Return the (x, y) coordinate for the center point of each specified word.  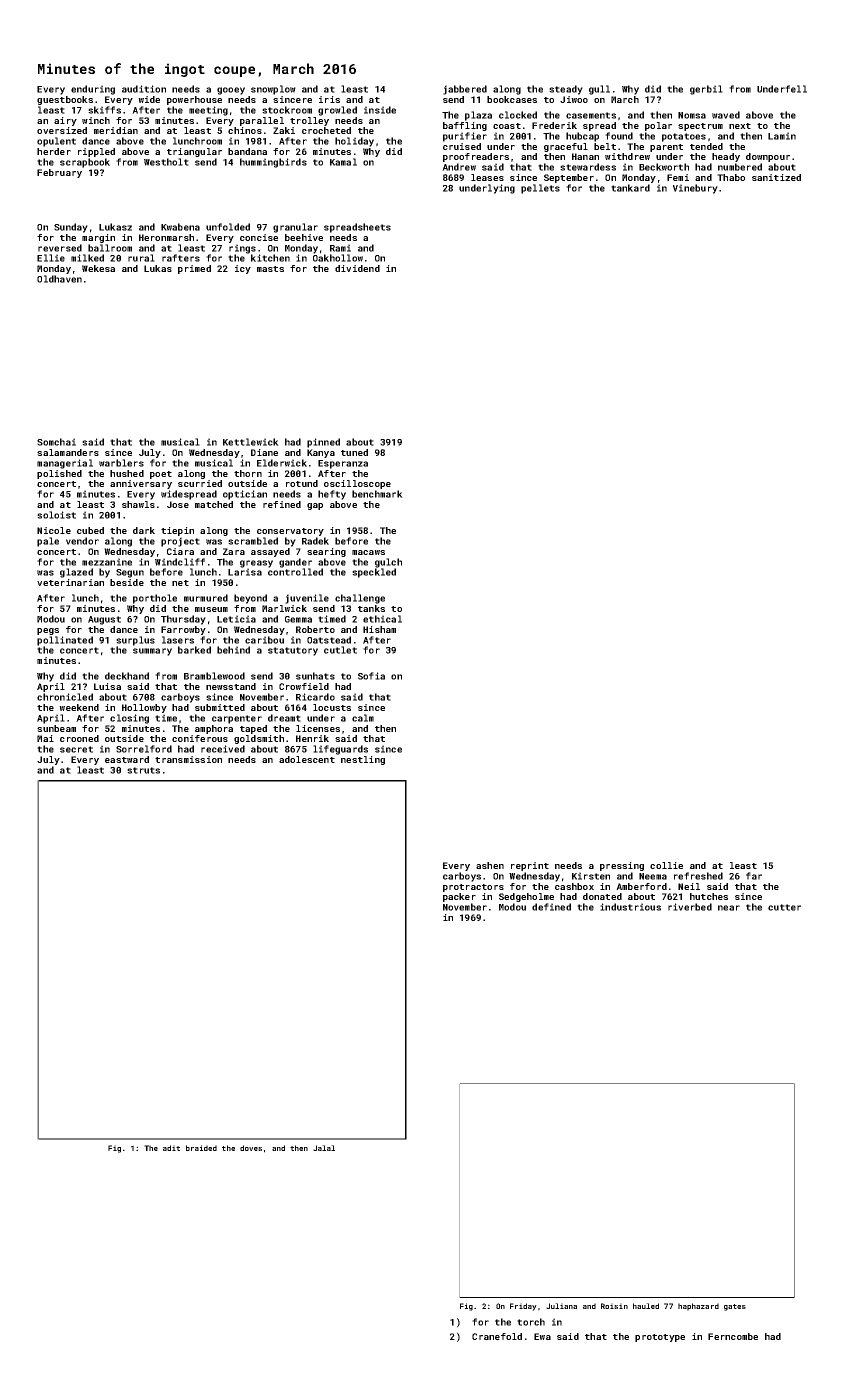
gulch (388, 563)
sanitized (776, 177)
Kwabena (180, 227)
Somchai (56, 442)
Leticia (236, 619)
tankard (630, 188)
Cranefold (497, 1336)
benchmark (377, 494)
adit (171, 1148)
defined (551, 907)
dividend (357, 268)
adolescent (307, 759)
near (729, 908)
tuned (354, 452)
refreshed (698, 876)
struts (143, 770)
